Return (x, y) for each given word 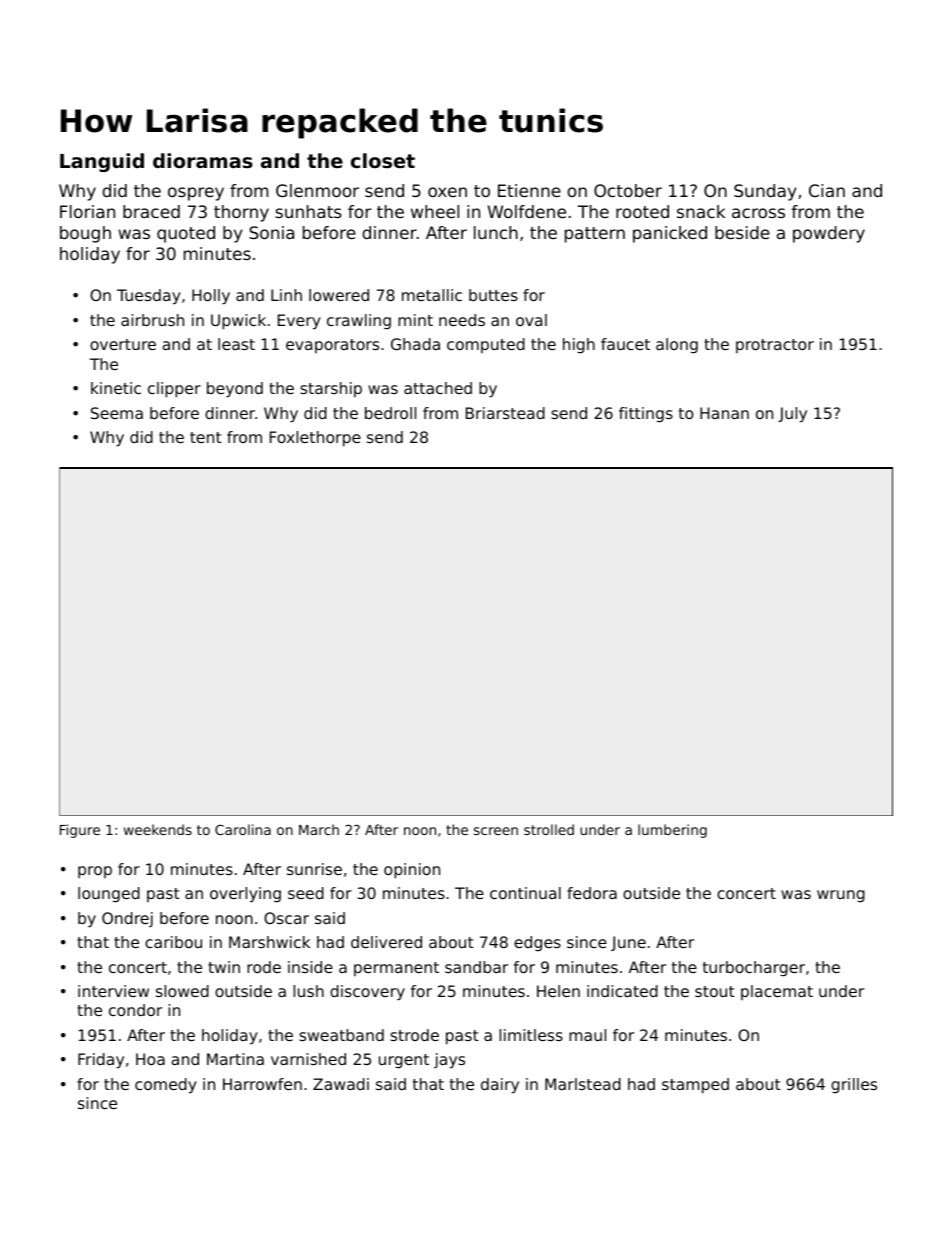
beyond (235, 390)
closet (383, 160)
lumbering (672, 831)
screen (496, 831)
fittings (646, 415)
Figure (80, 831)
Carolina (243, 829)
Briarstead (505, 413)
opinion (412, 871)
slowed (182, 991)
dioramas (203, 161)
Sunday (765, 192)
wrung (841, 896)
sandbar (476, 967)
